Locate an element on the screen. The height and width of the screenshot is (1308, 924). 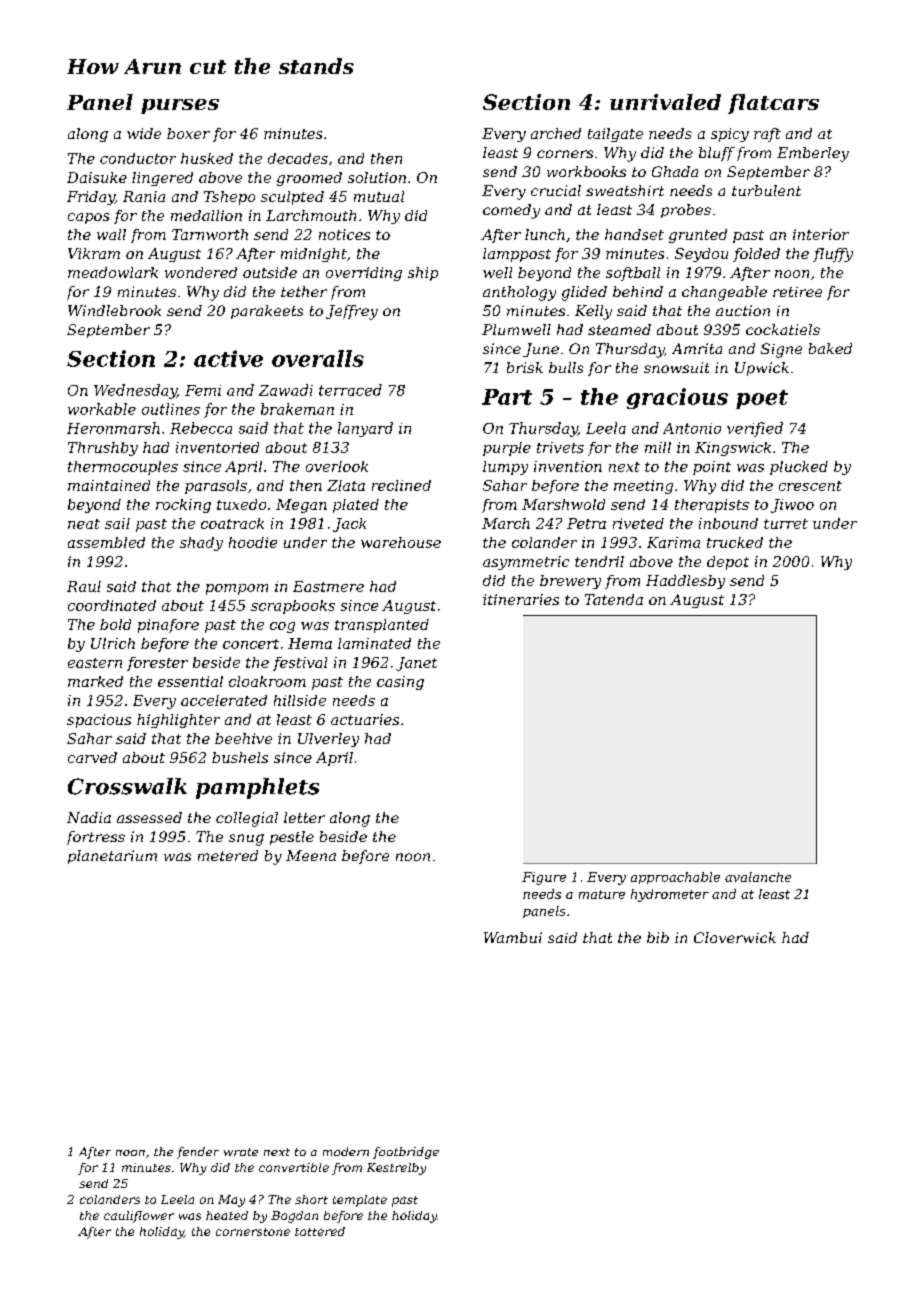
meeting is located at coordinates (643, 487).
